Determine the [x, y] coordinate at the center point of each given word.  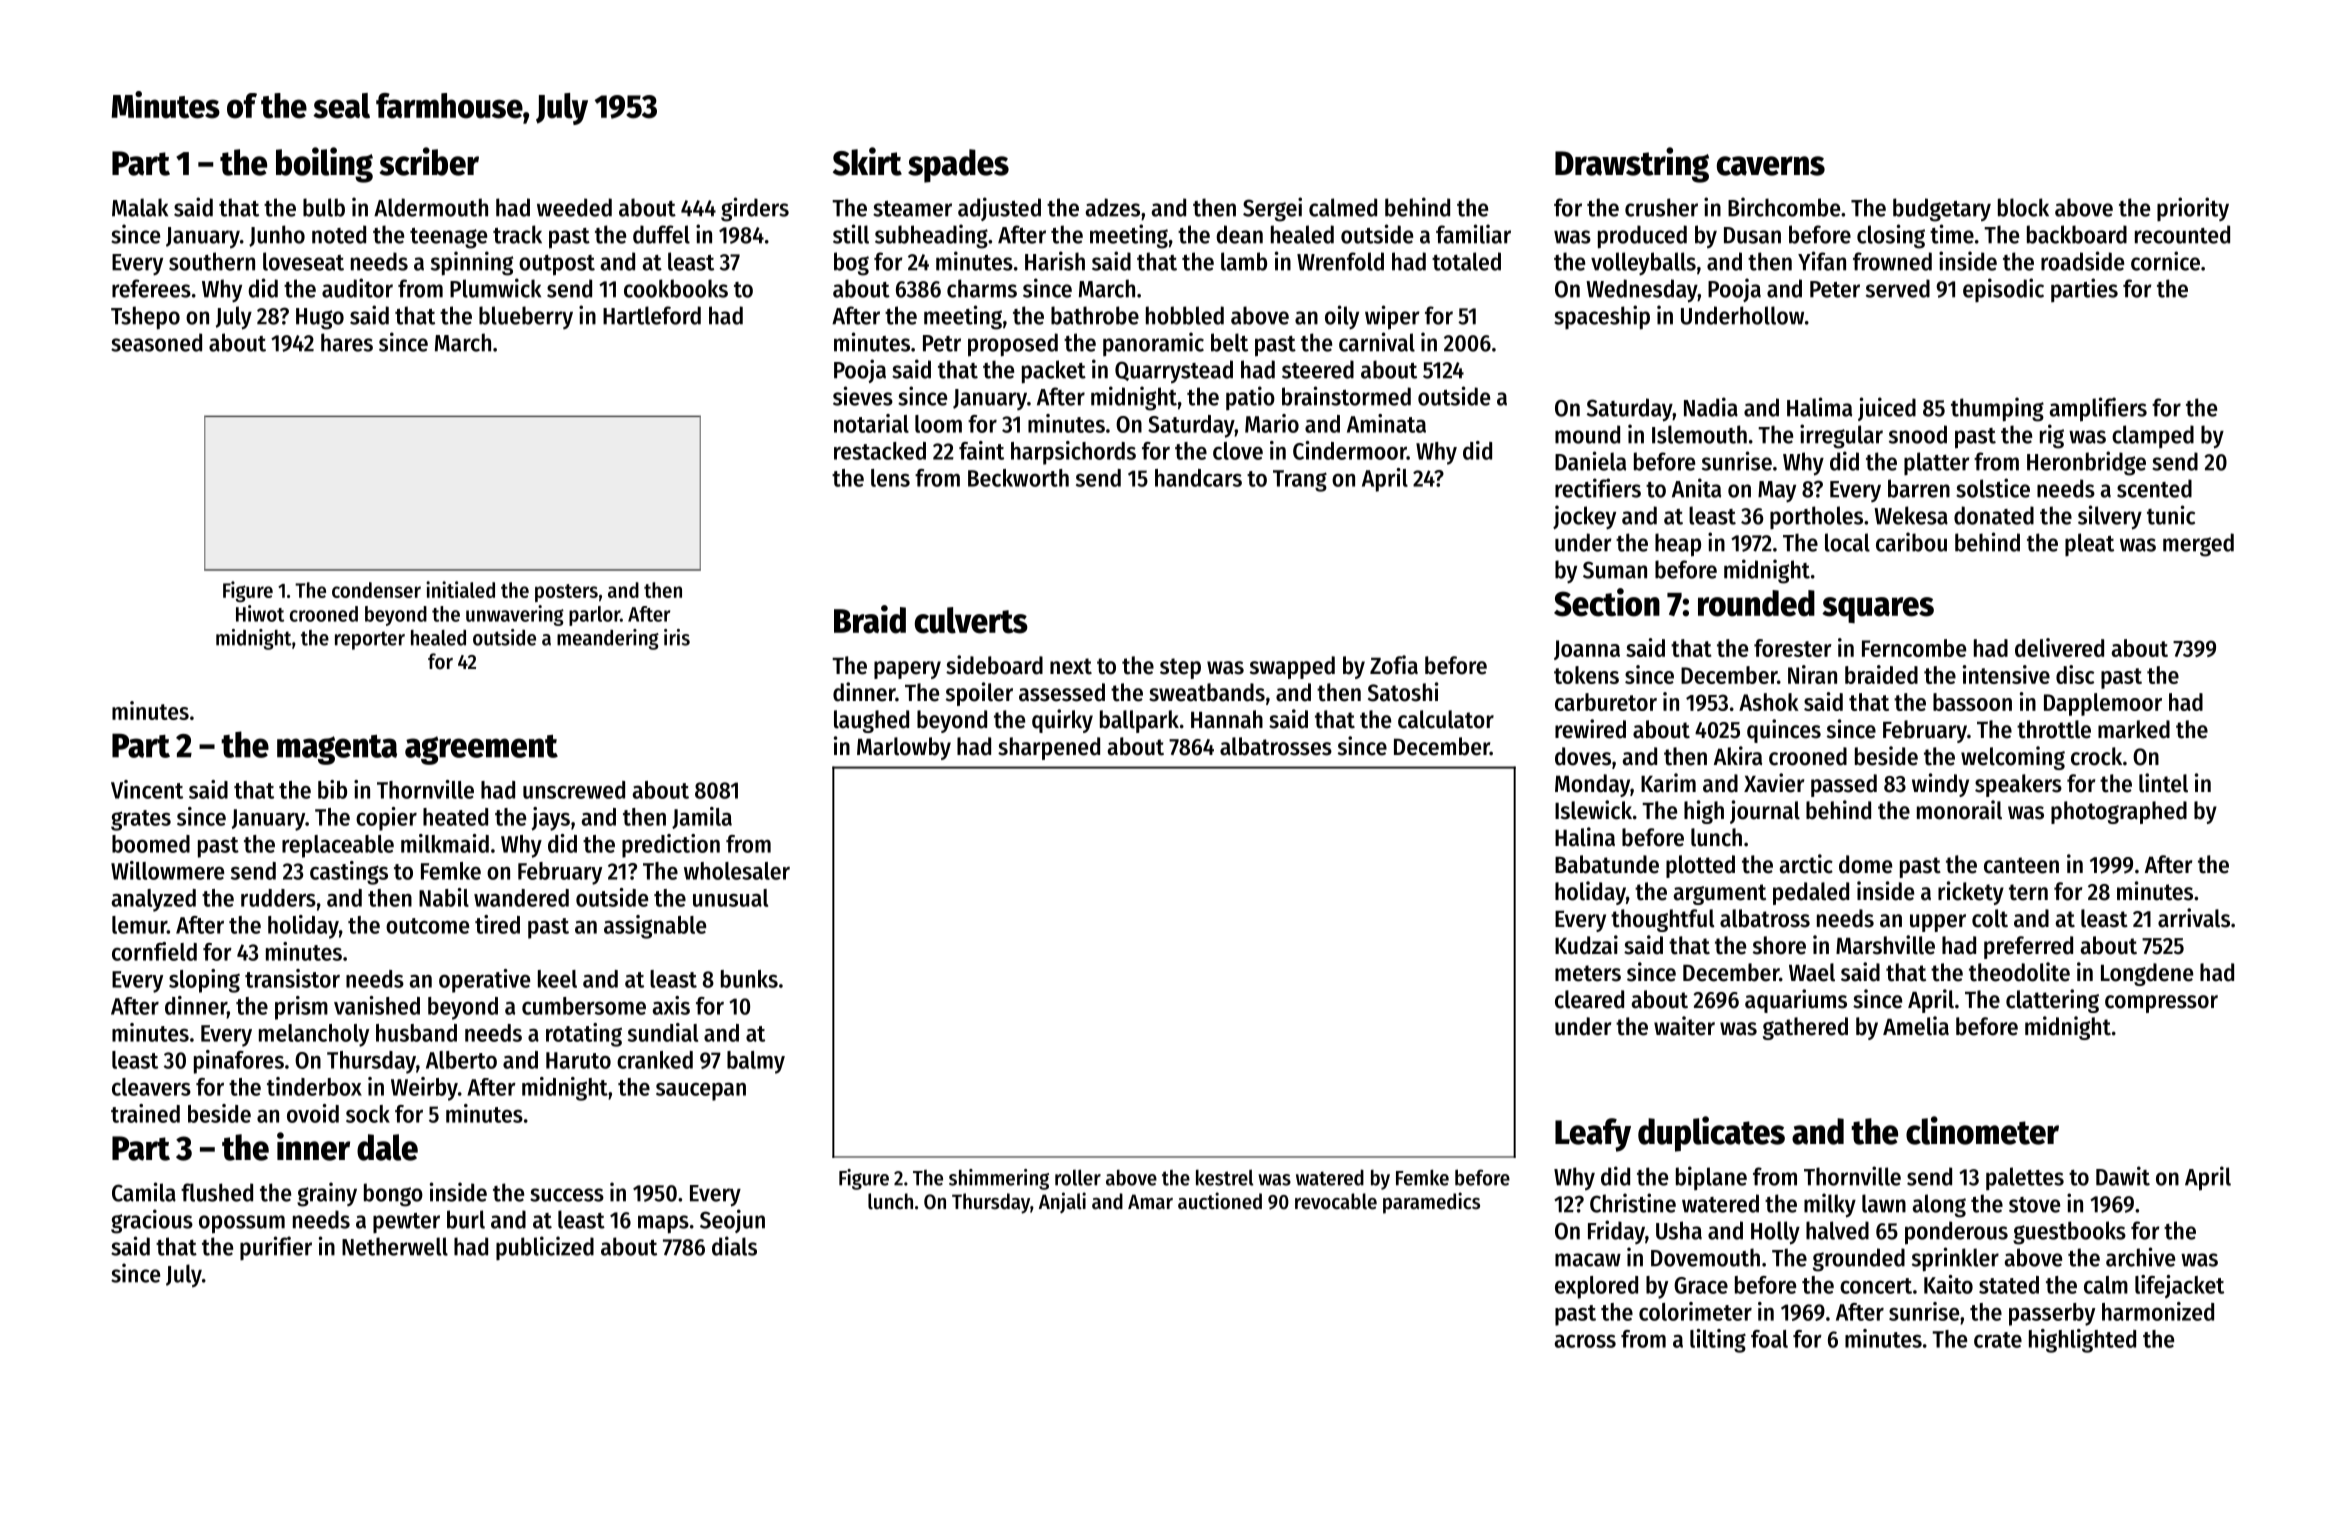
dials [734, 1246]
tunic [2171, 515]
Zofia [1394, 665]
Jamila [702, 818]
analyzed [153, 900]
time [1952, 234]
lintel [2163, 783]
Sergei [1272, 209]
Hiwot [260, 613]
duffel [661, 234]
